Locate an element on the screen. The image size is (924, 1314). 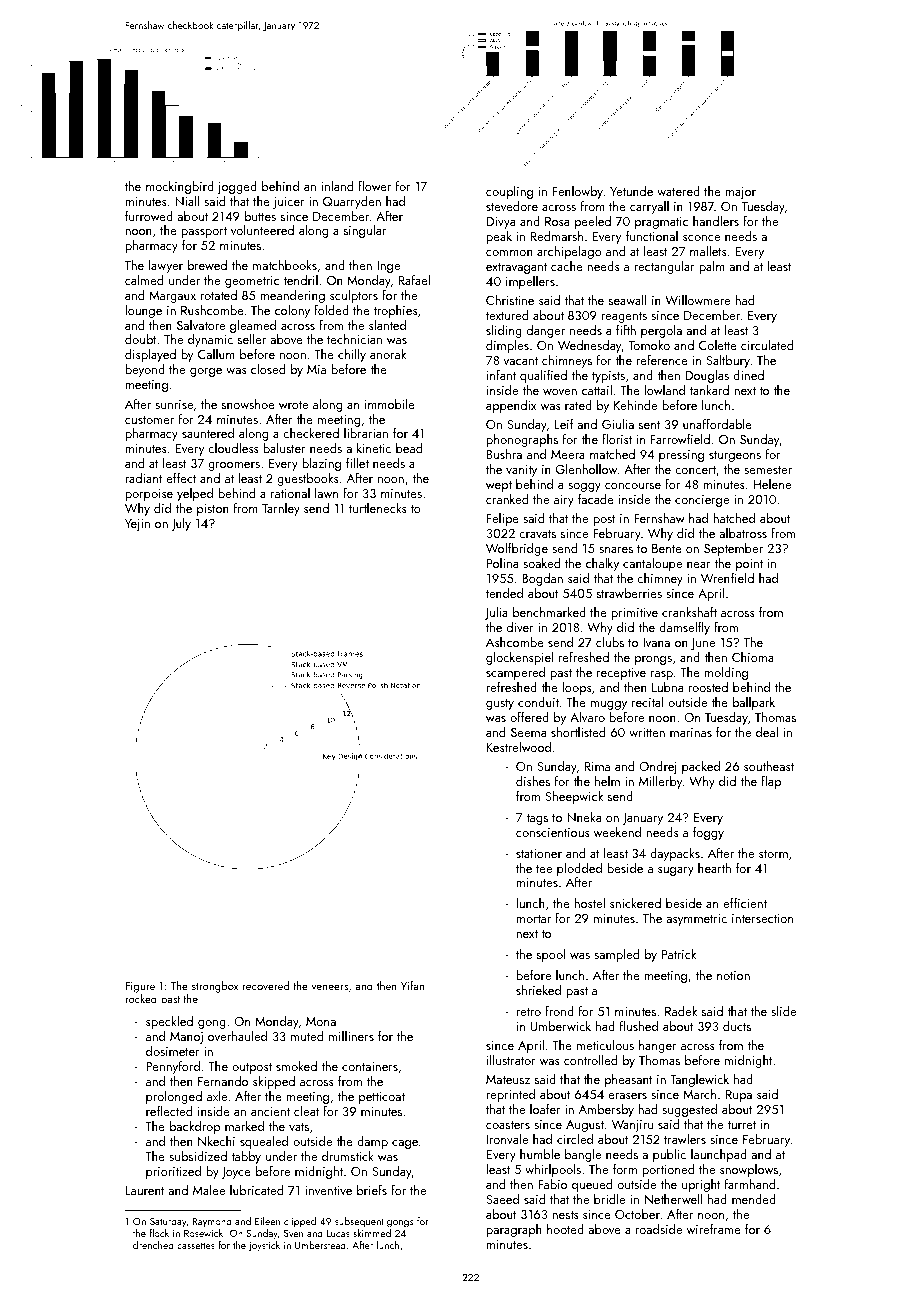
weekend is located at coordinates (617, 832).
